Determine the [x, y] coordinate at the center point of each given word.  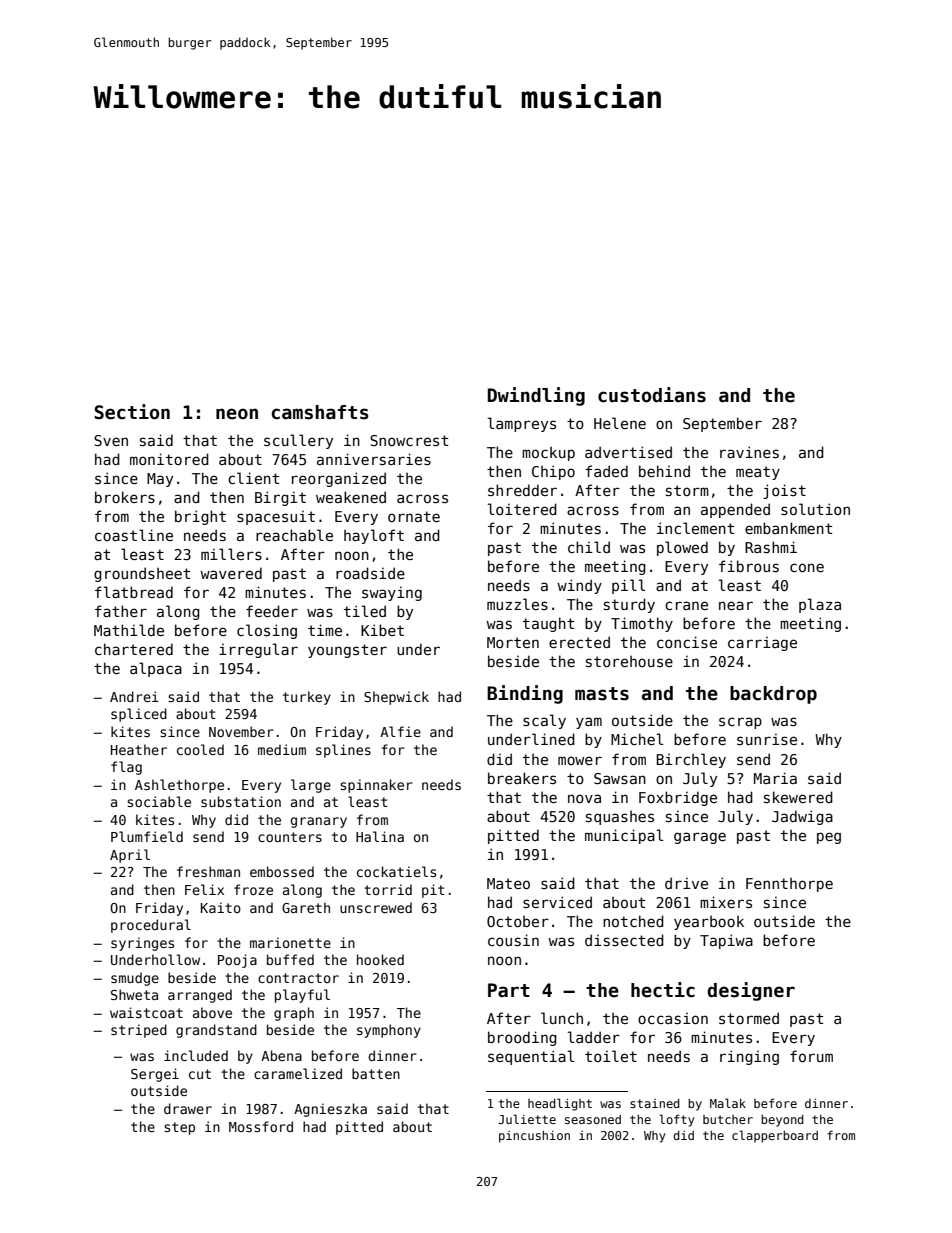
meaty [758, 473]
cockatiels [396, 871]
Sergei [155, 1075]
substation [241, 801]
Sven [111, 440]
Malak [728, 1103]
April [130, 856]
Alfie [400, 731]
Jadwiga [802, 817]
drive [686, 883]
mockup [548, 453]
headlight [560, 1104]
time [325, 630]
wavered [231, 573]
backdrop [773, 695]
